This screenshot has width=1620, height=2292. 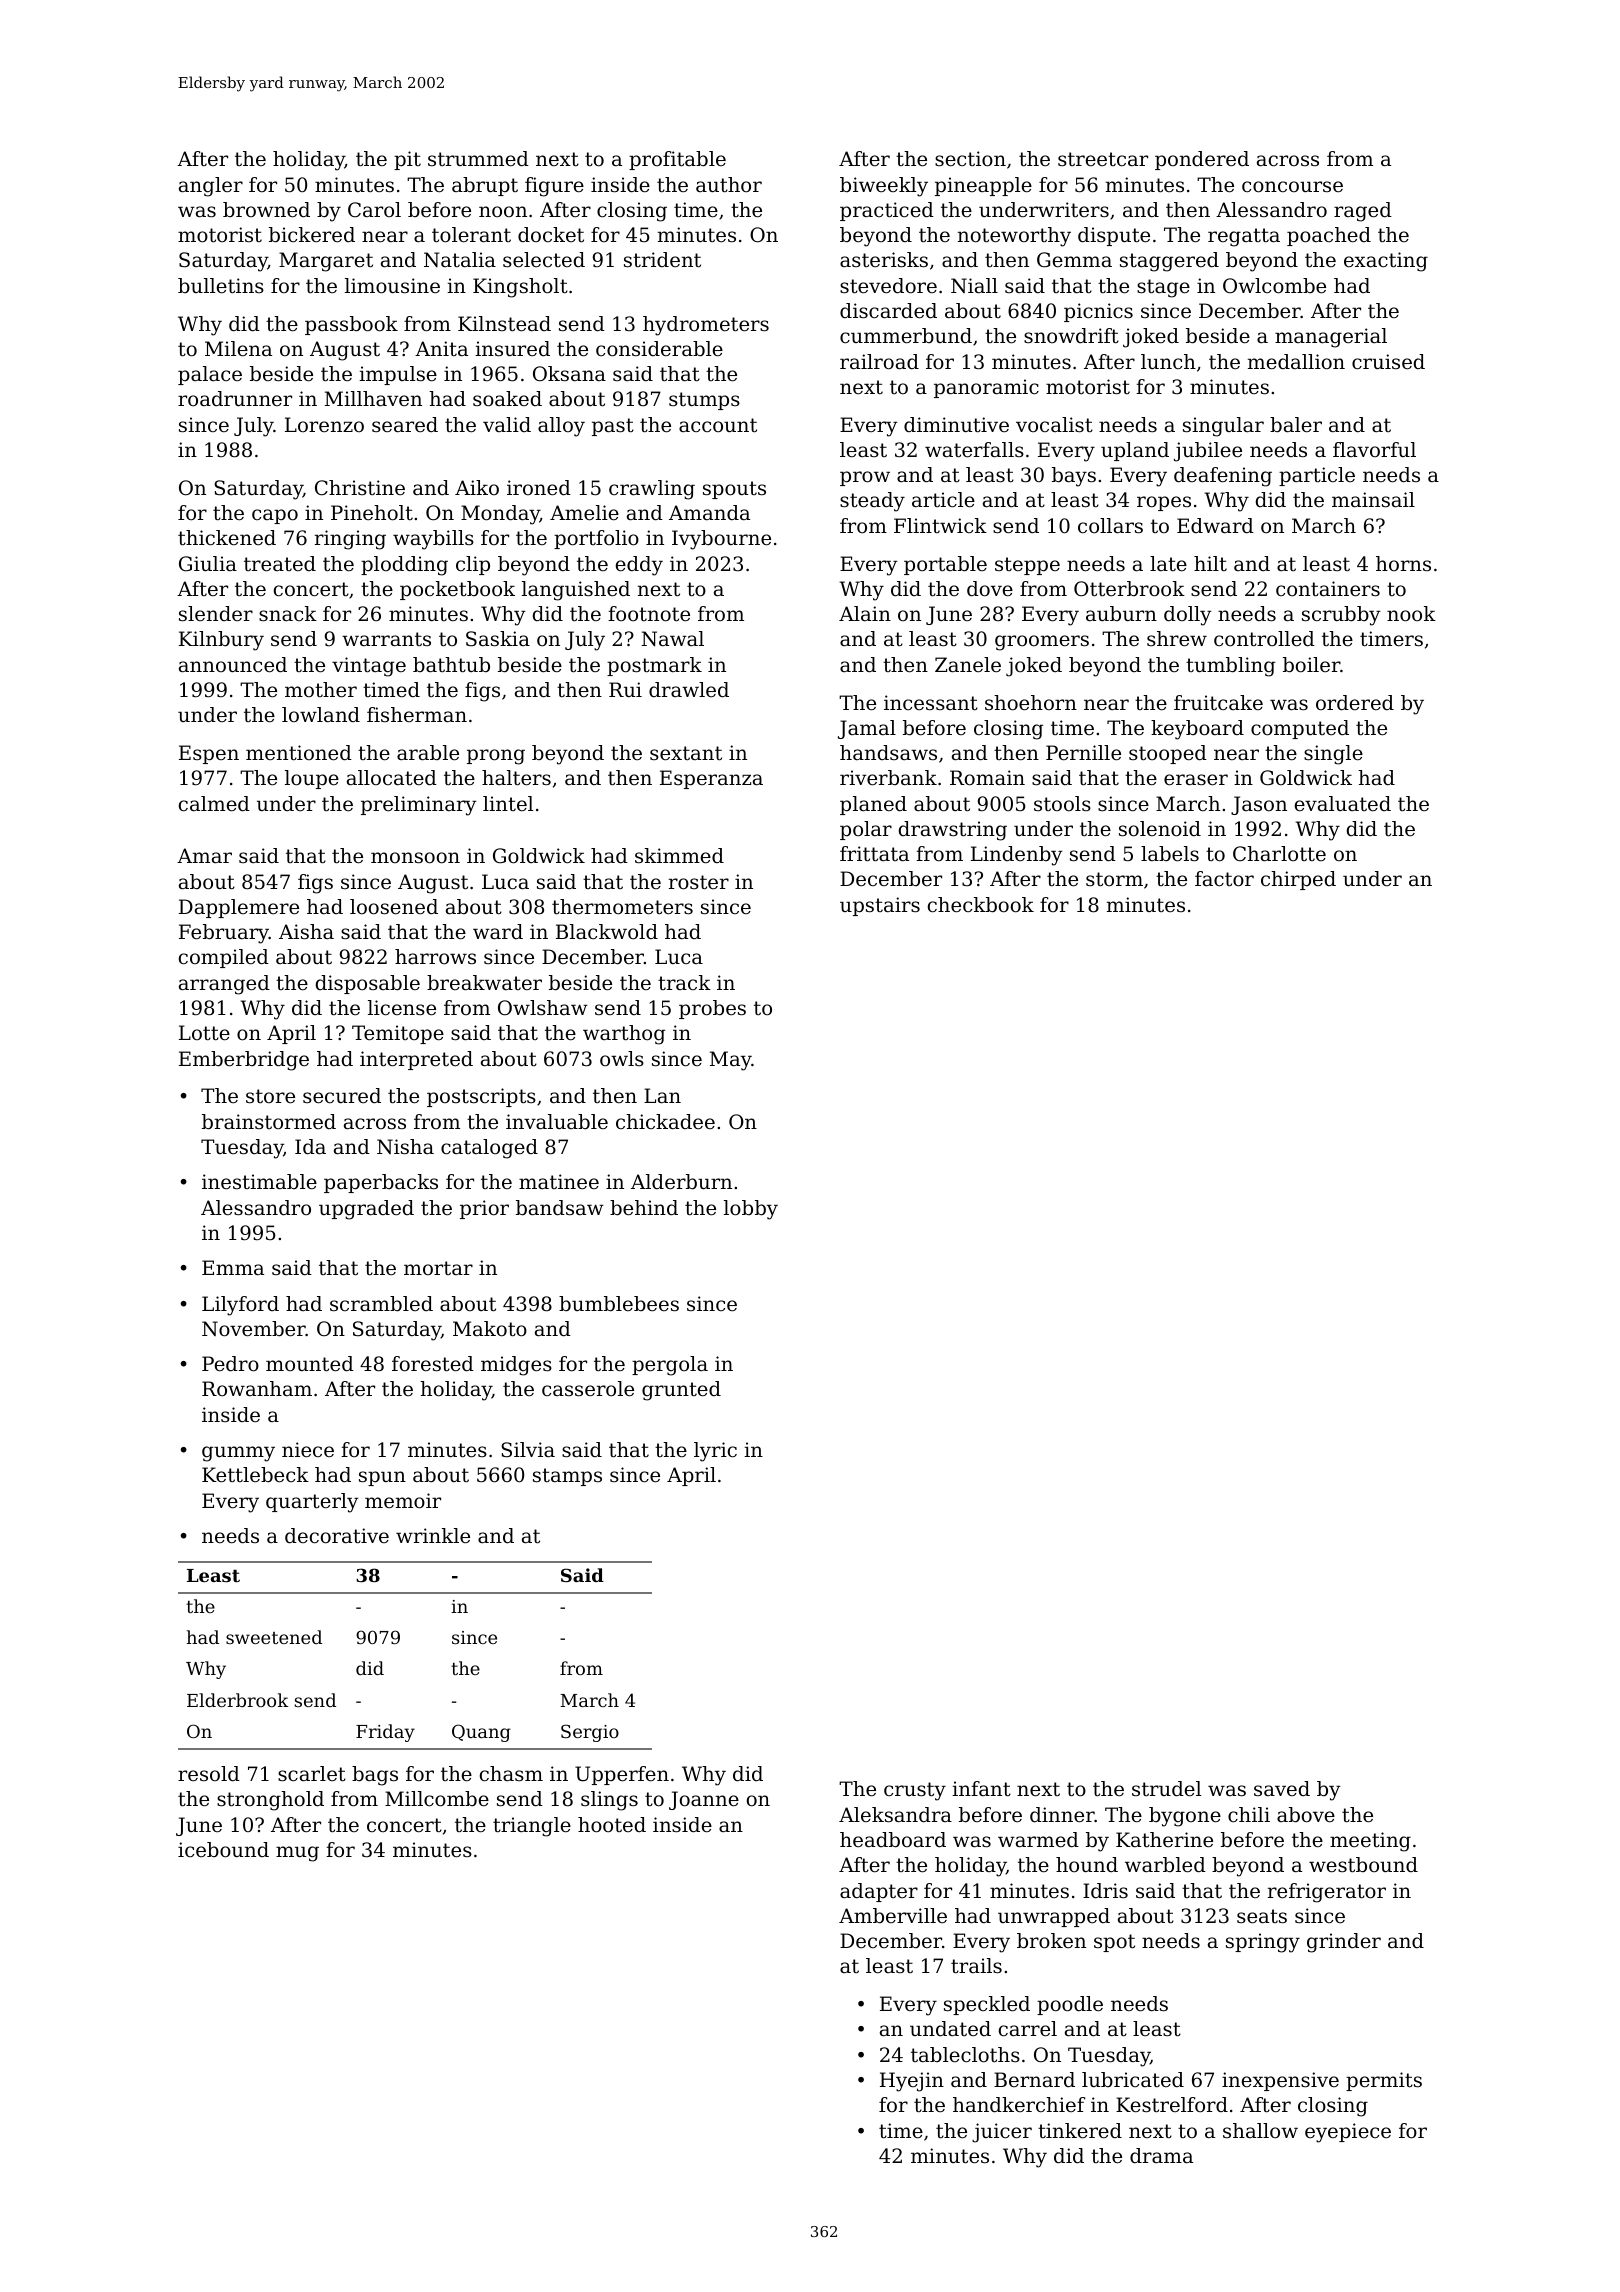 What do you see at coordinates (981, 905) in the screenshot?
I see `checkbook` at bounding box center [981, 905].
